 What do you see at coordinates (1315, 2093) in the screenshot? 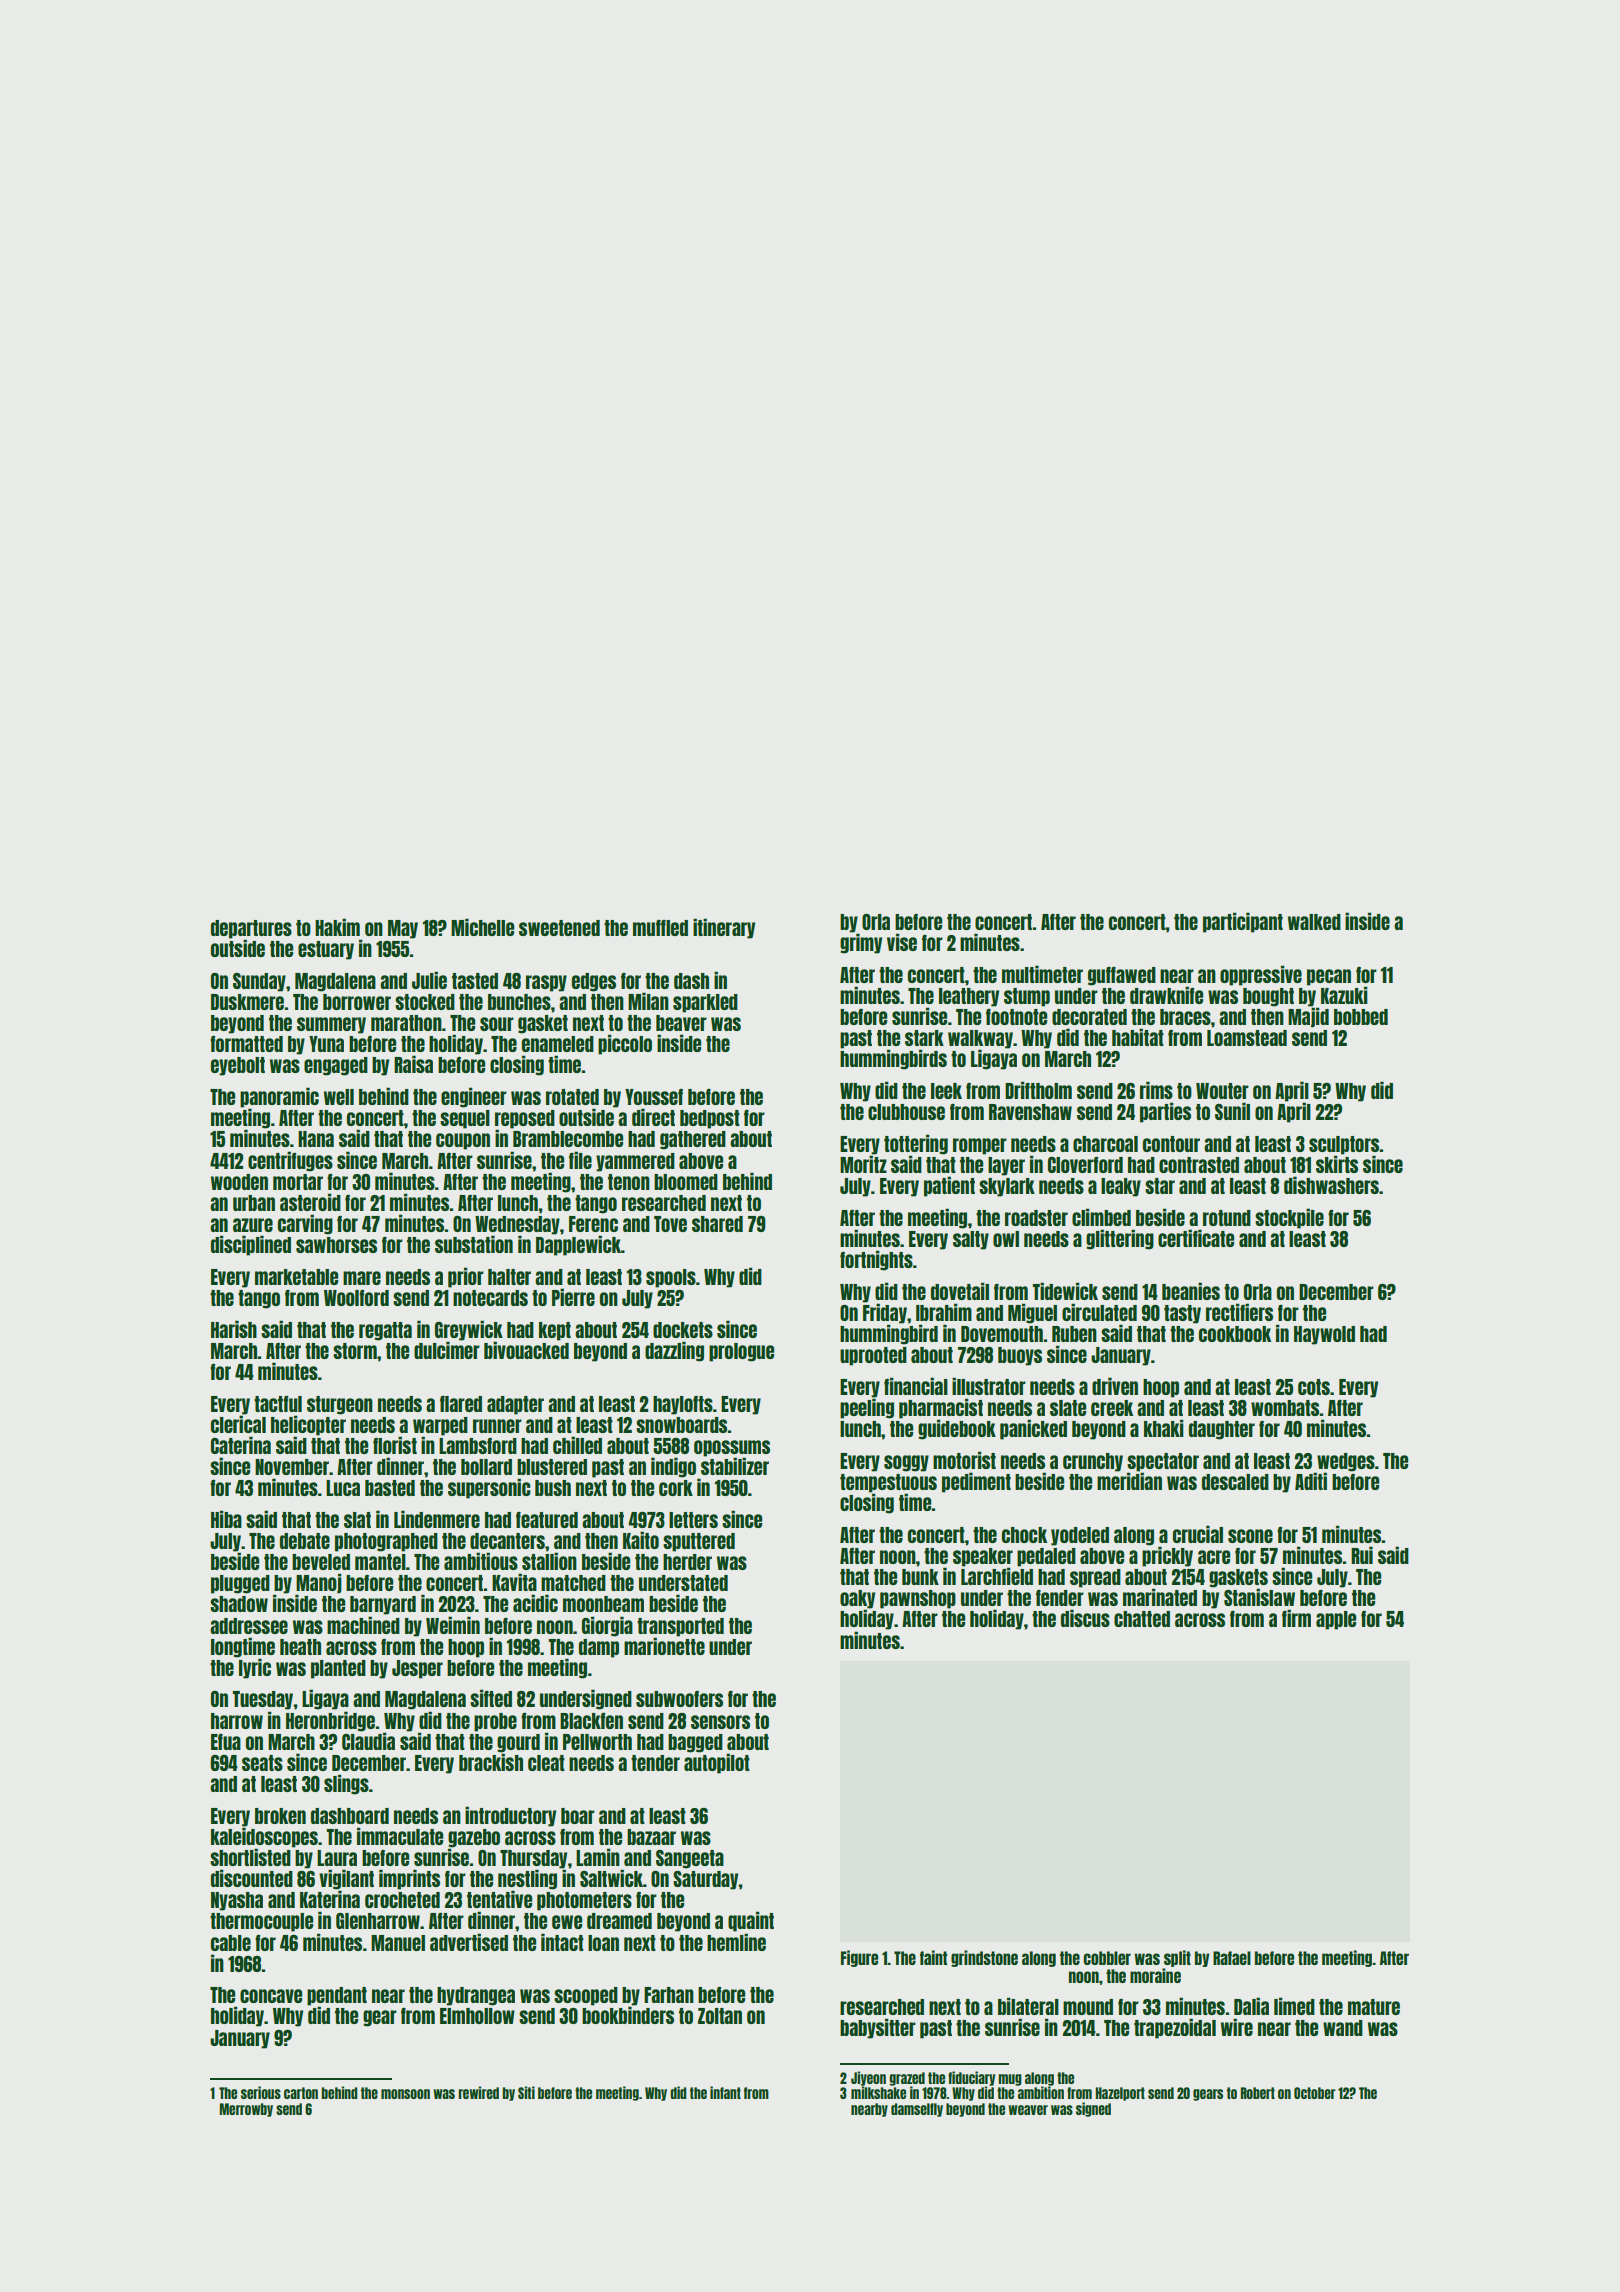
I see `October` at bounding box center [1315, 2093].
